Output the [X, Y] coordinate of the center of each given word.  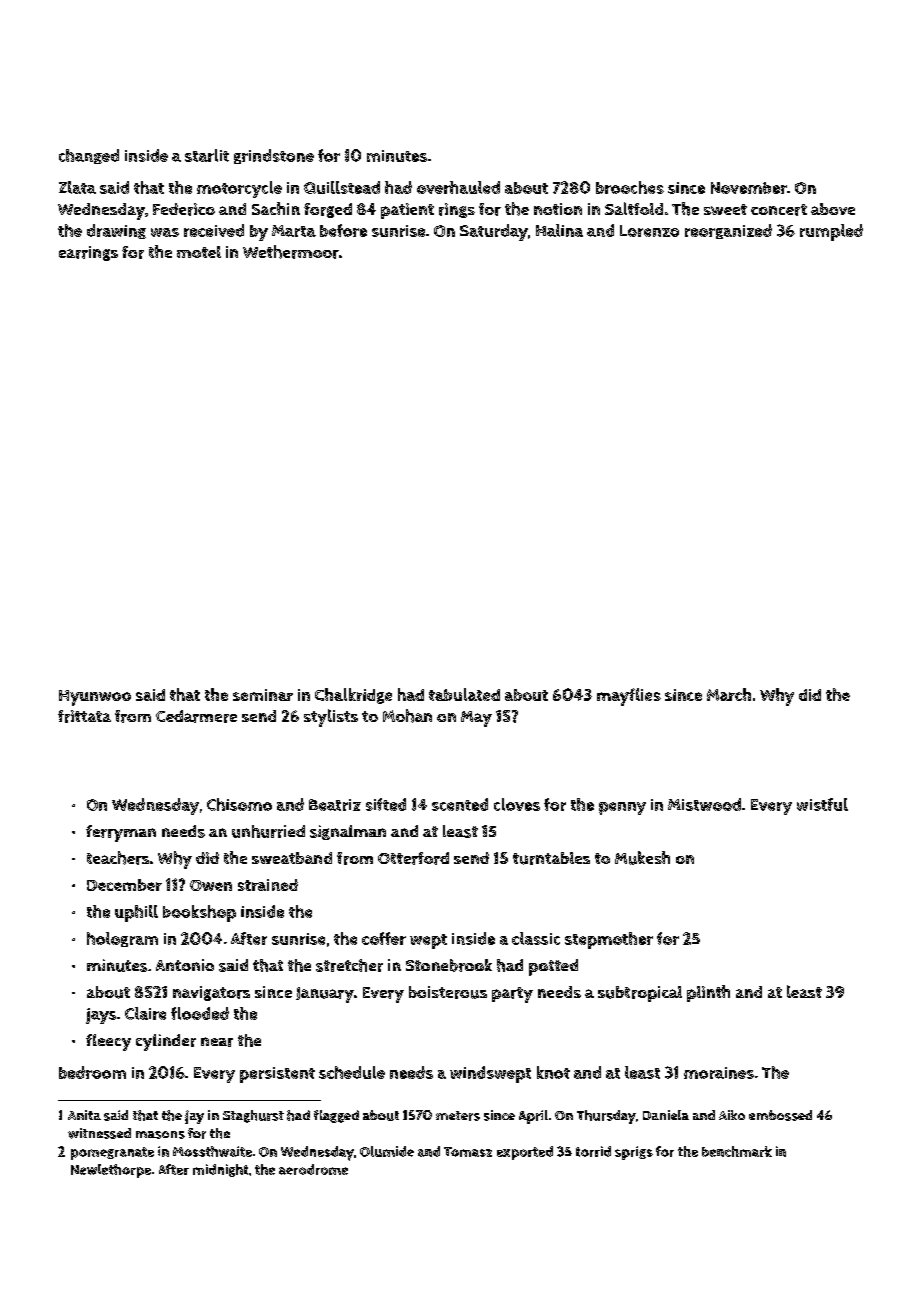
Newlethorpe [111, 1171]
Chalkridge [353, 696]
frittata [84, 716]
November [749, 188]
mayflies [629, 697]
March [729, 694]
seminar [263, 695]
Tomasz [468, 1152]
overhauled [458, 187]
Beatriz [335, 805]
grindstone [274, 156]
